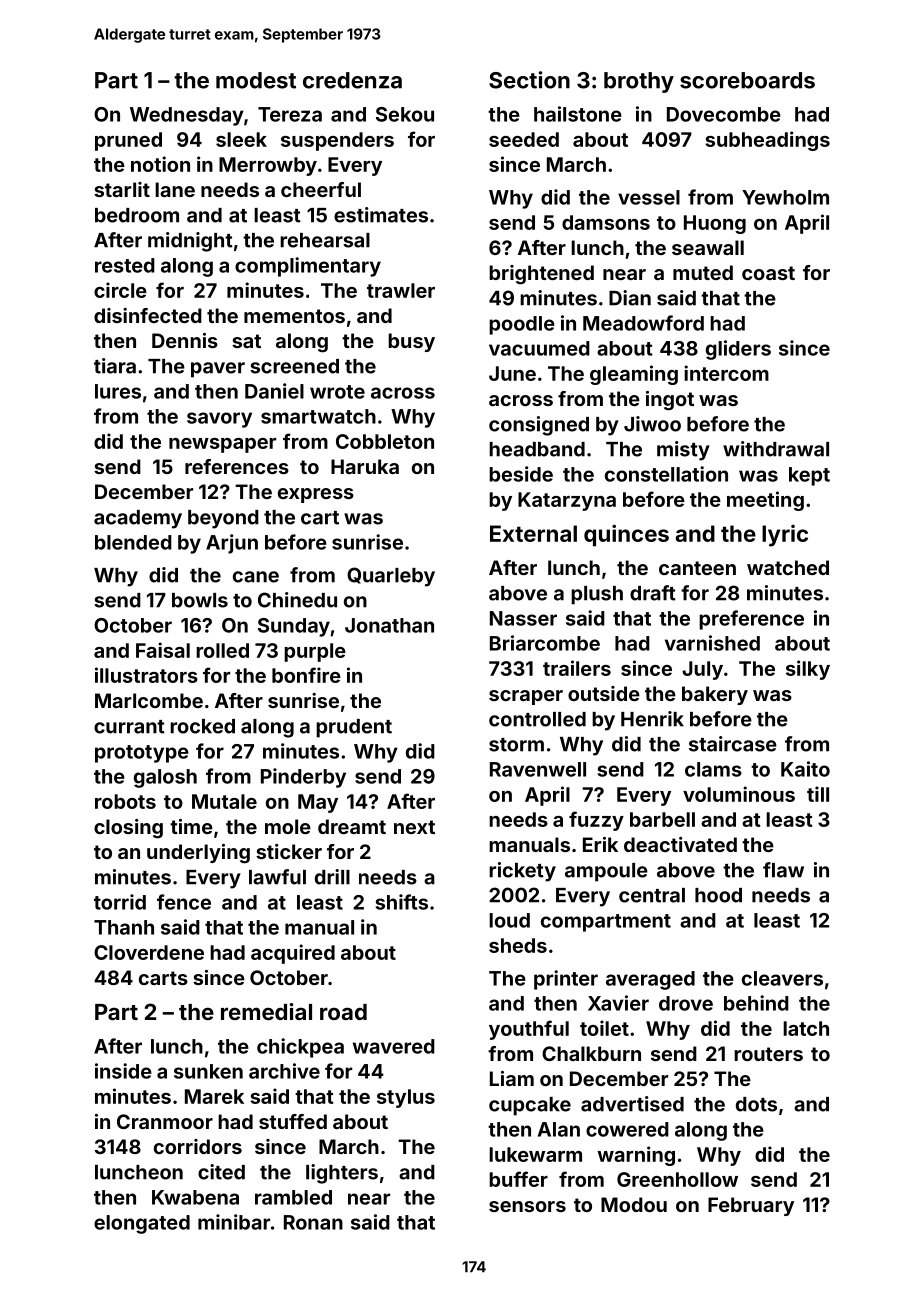 The image size is (924, 1311). I want to click on Jonathan, so click(389, 625).
